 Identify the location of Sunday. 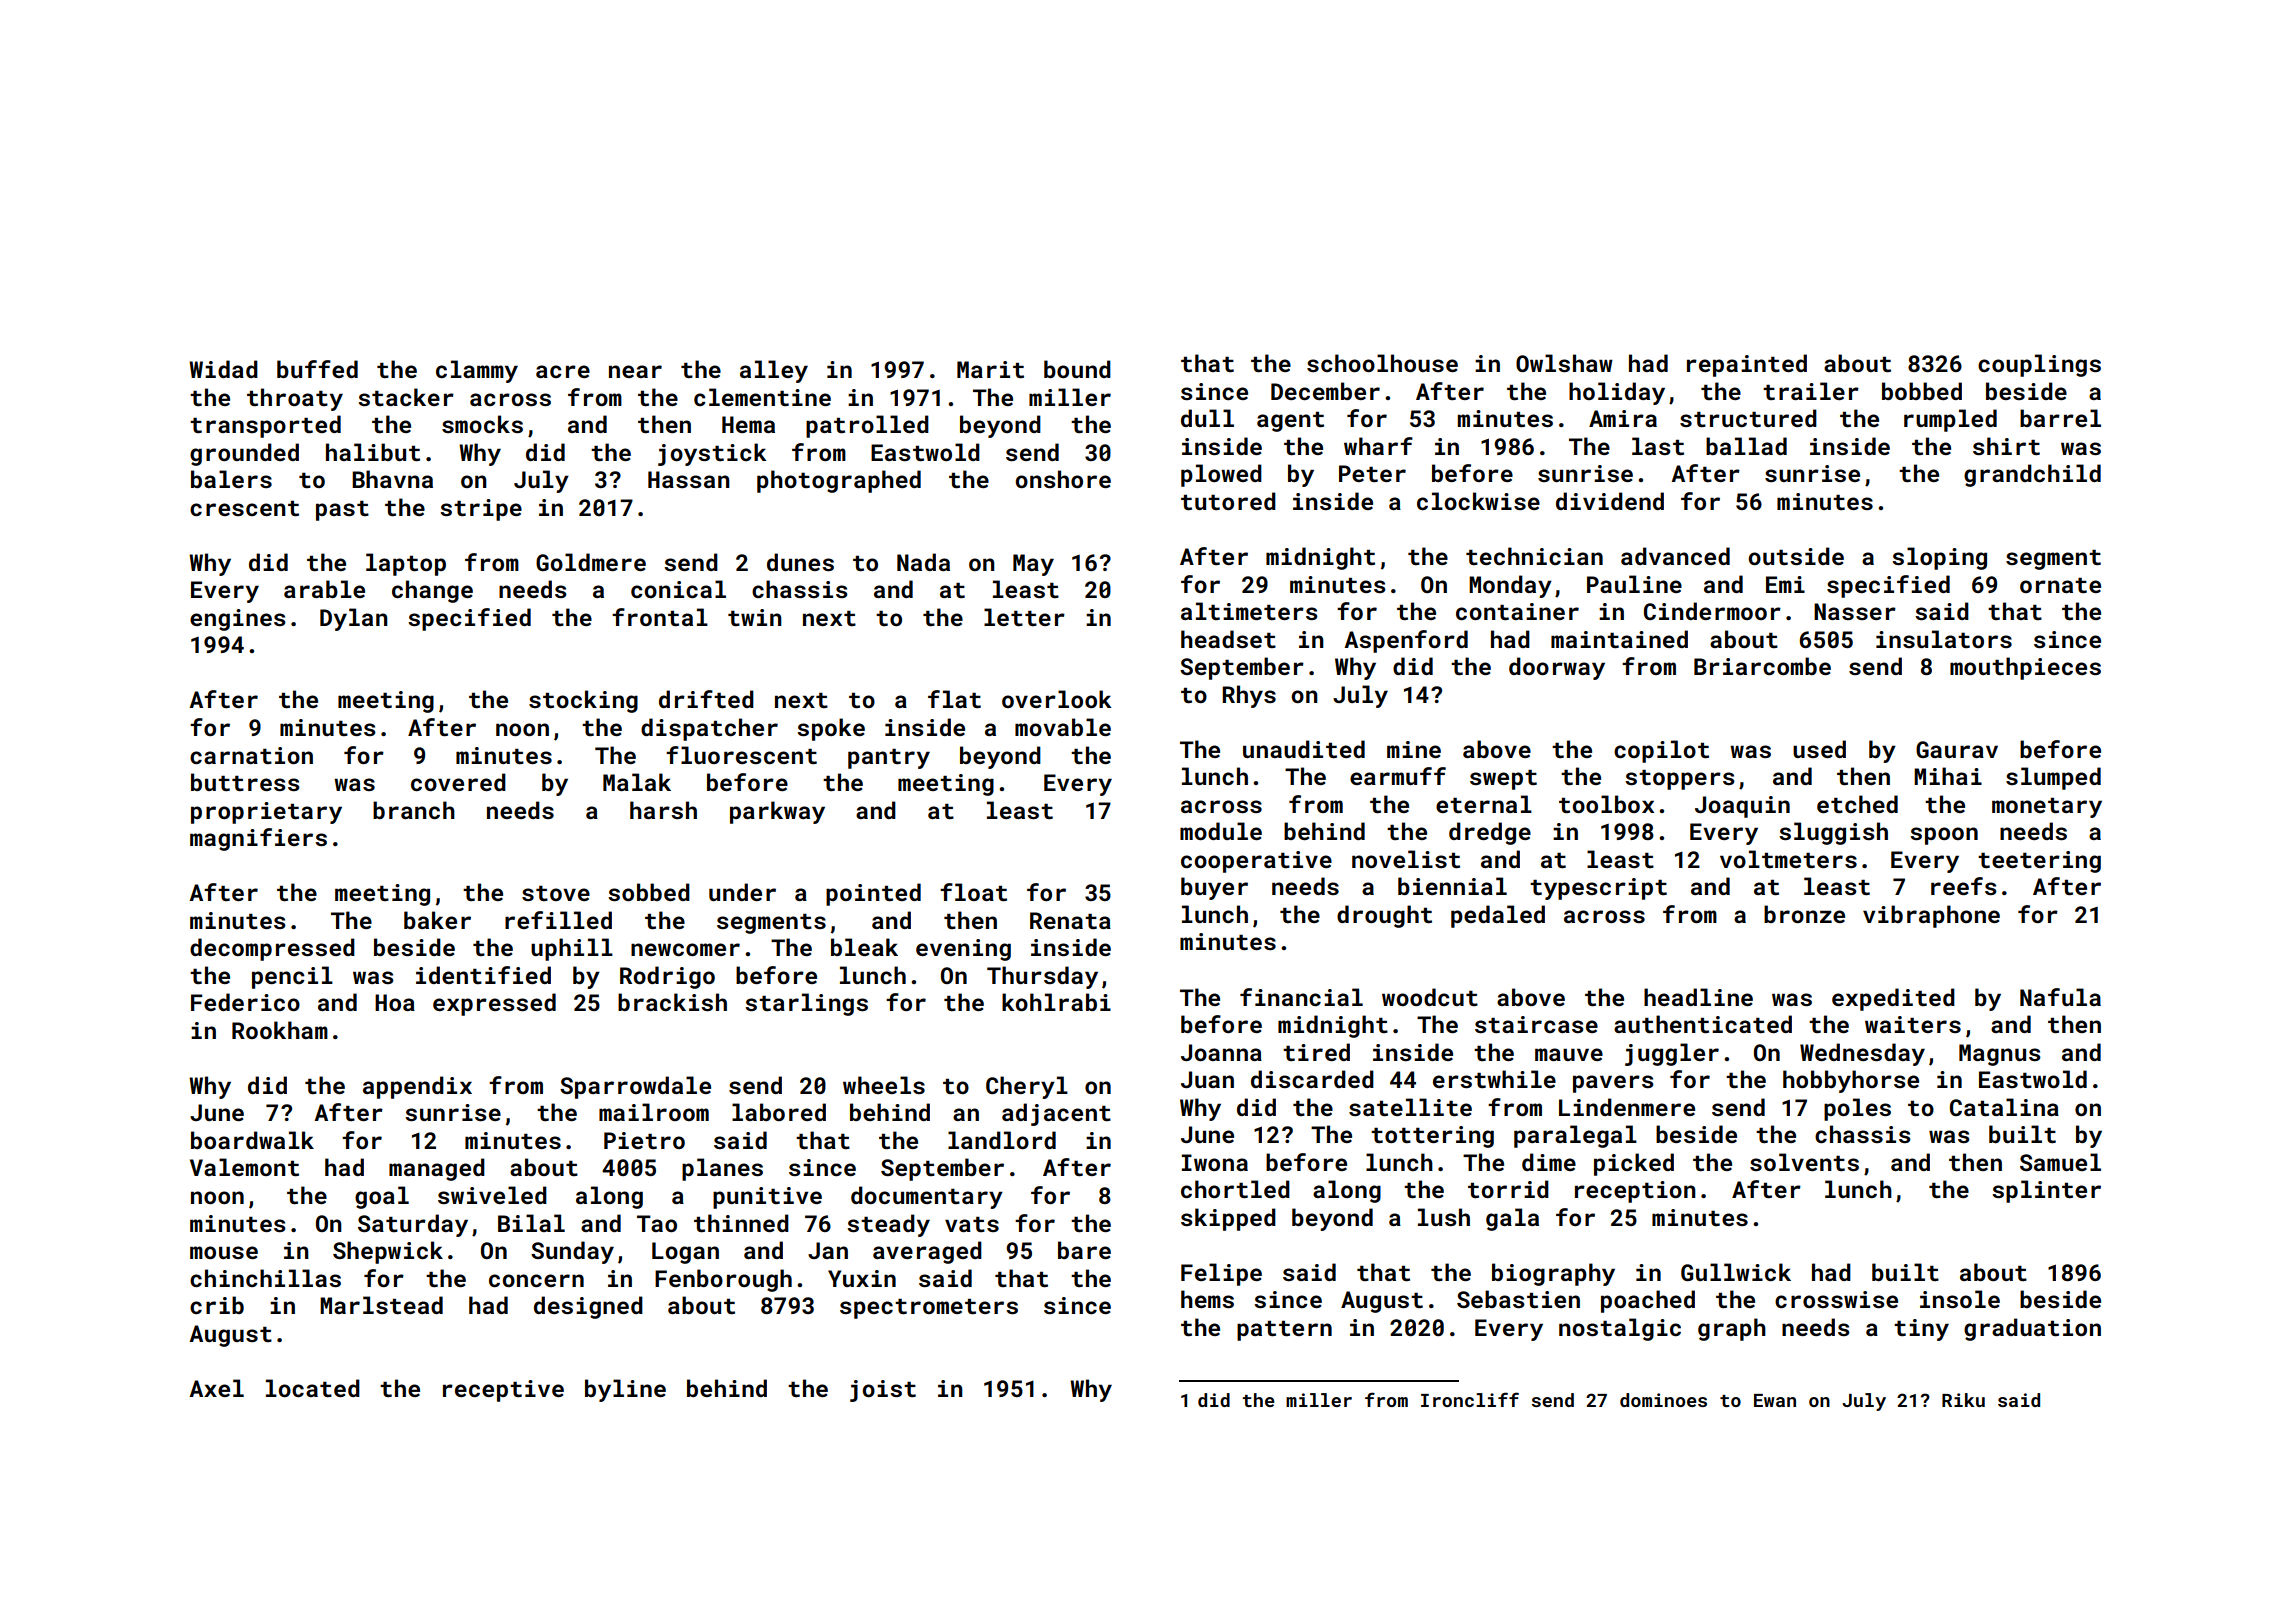
(572, 1252).
